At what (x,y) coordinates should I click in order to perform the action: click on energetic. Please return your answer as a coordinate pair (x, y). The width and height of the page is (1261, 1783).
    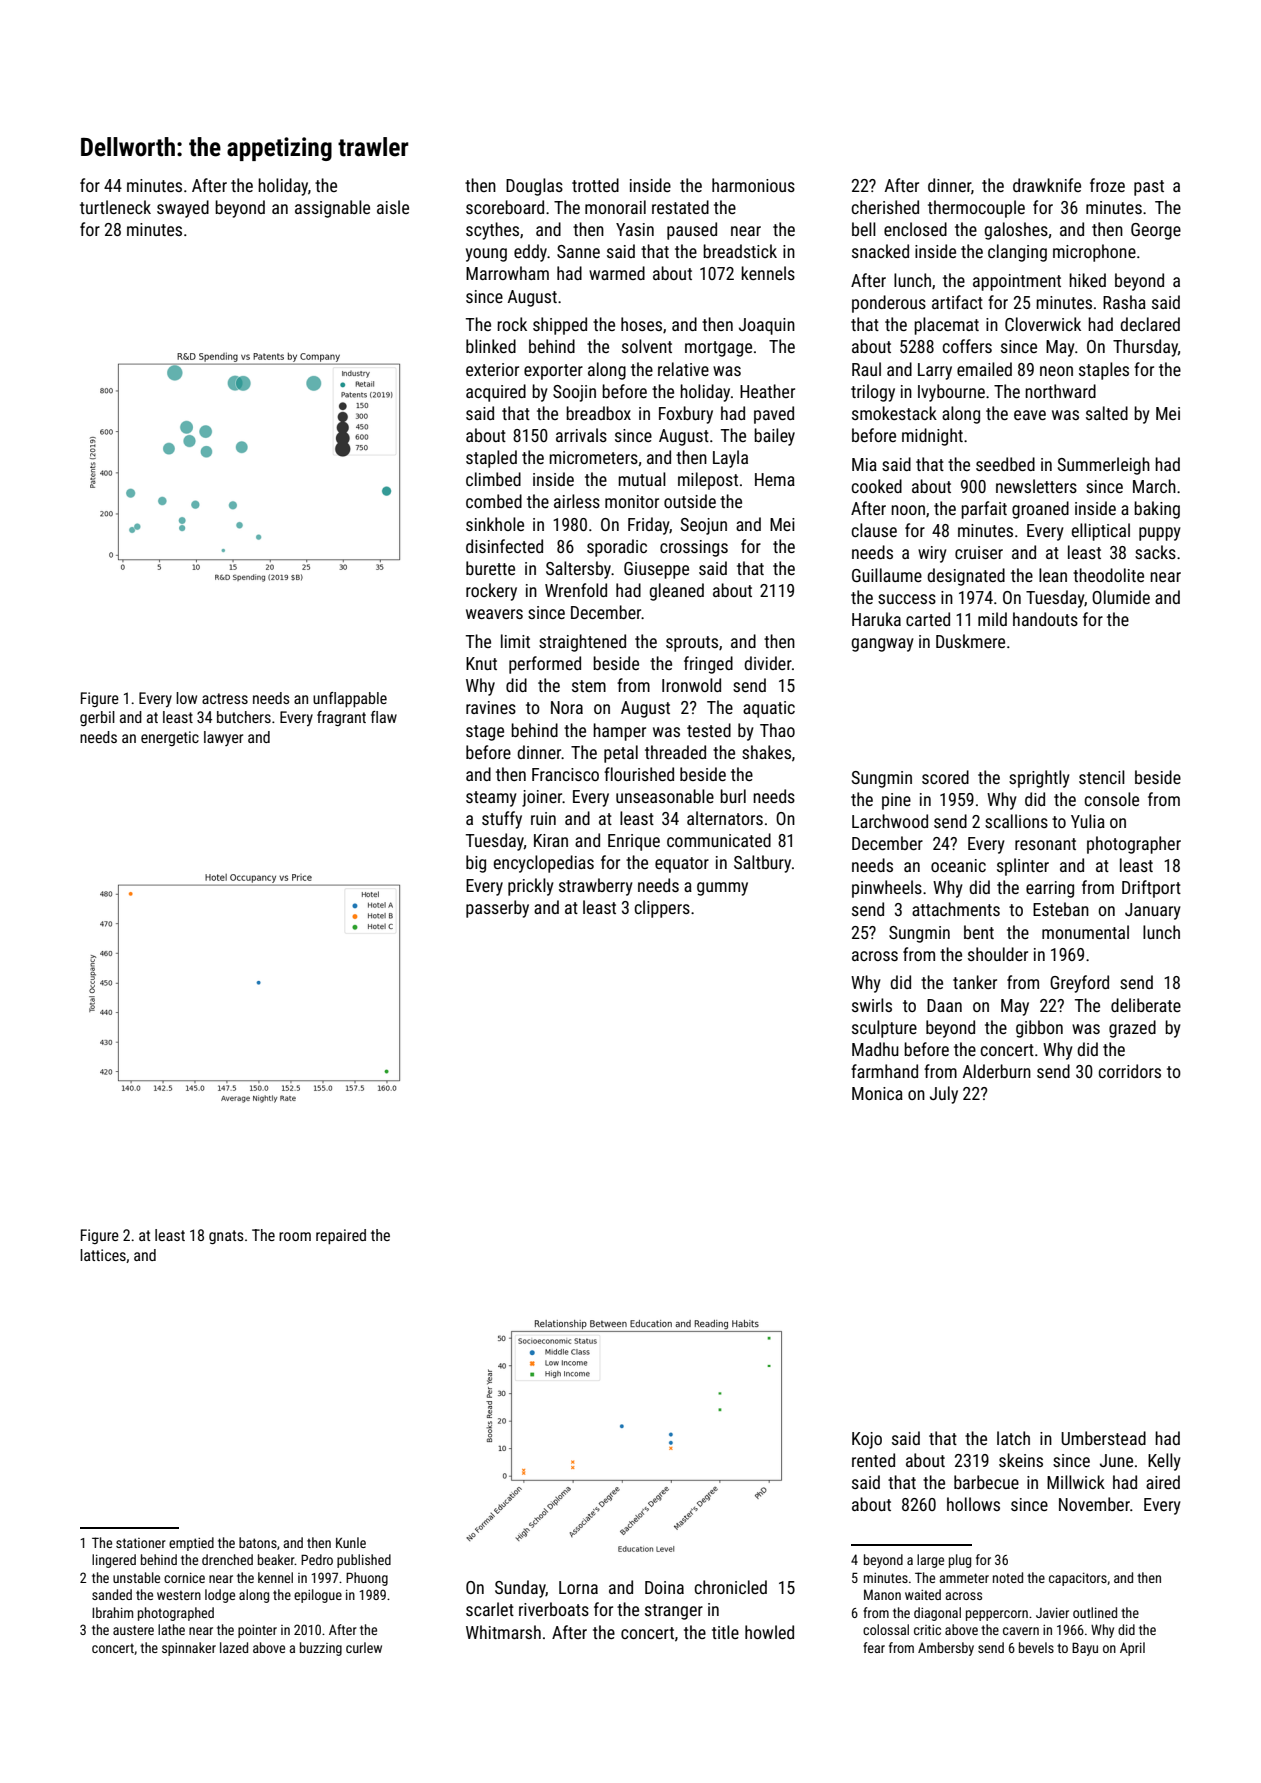
    Looking at the image, I should click on (170, 738).
